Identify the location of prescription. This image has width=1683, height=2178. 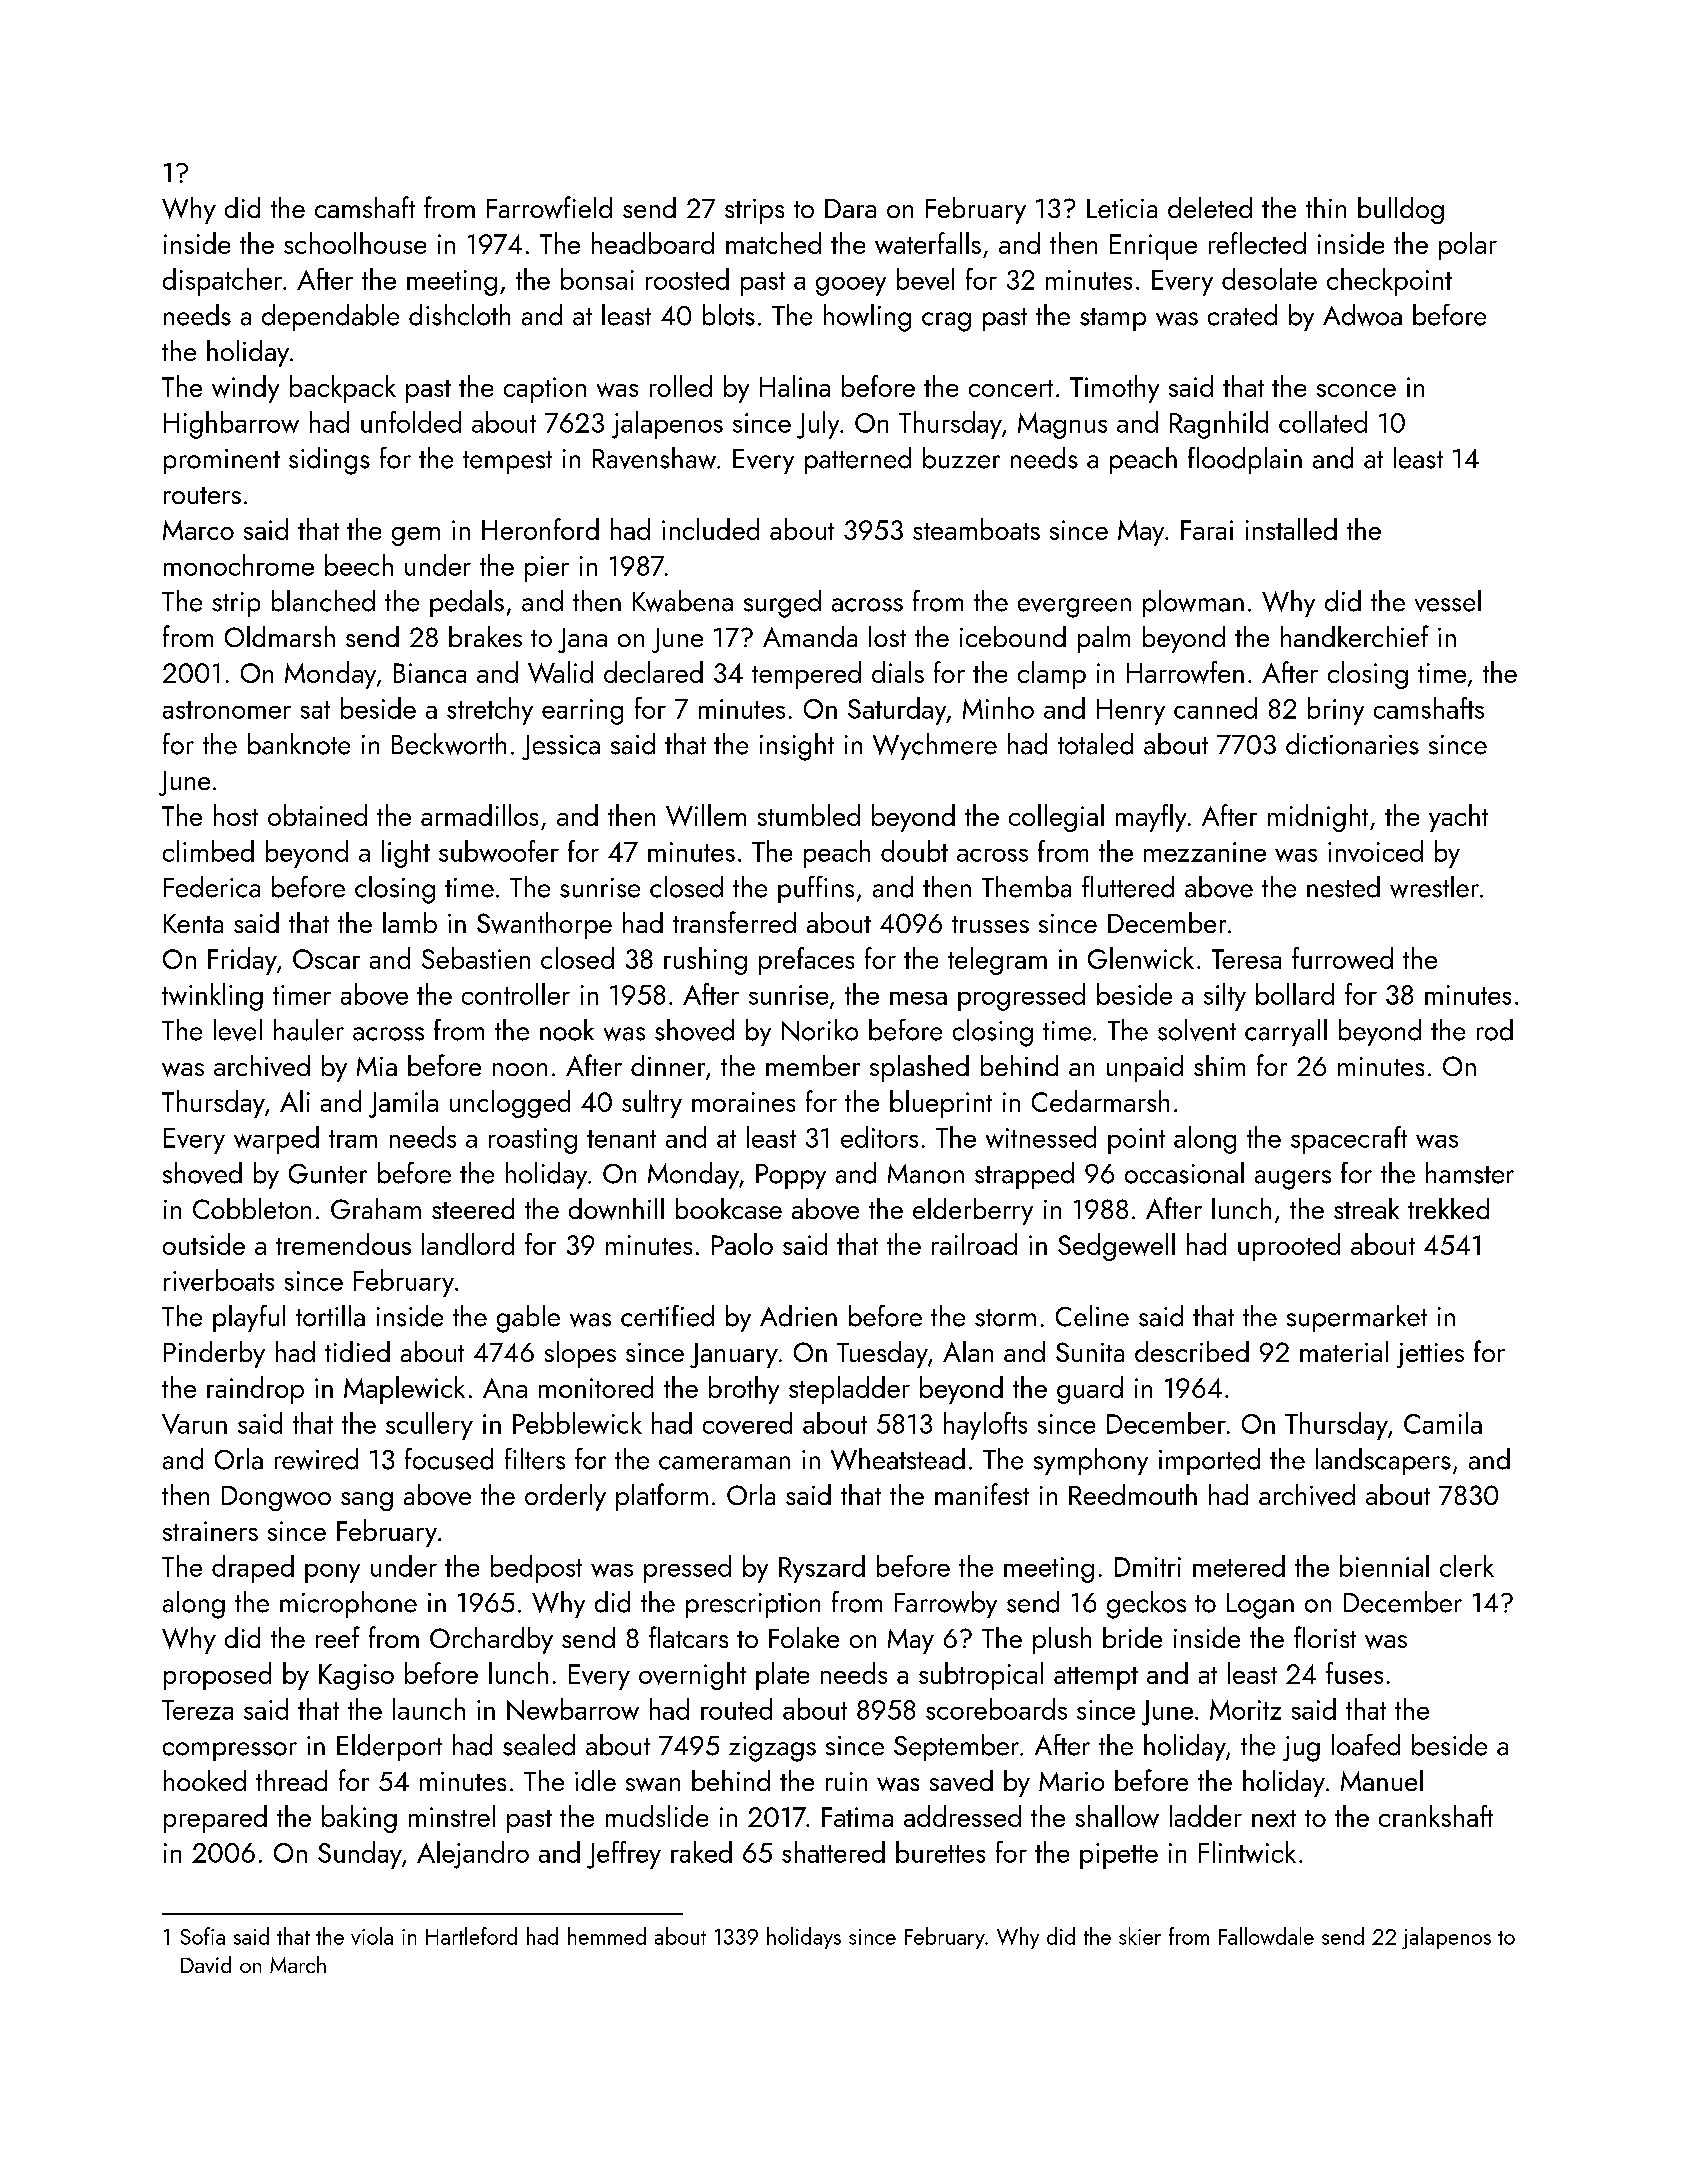
(753, 1605).
